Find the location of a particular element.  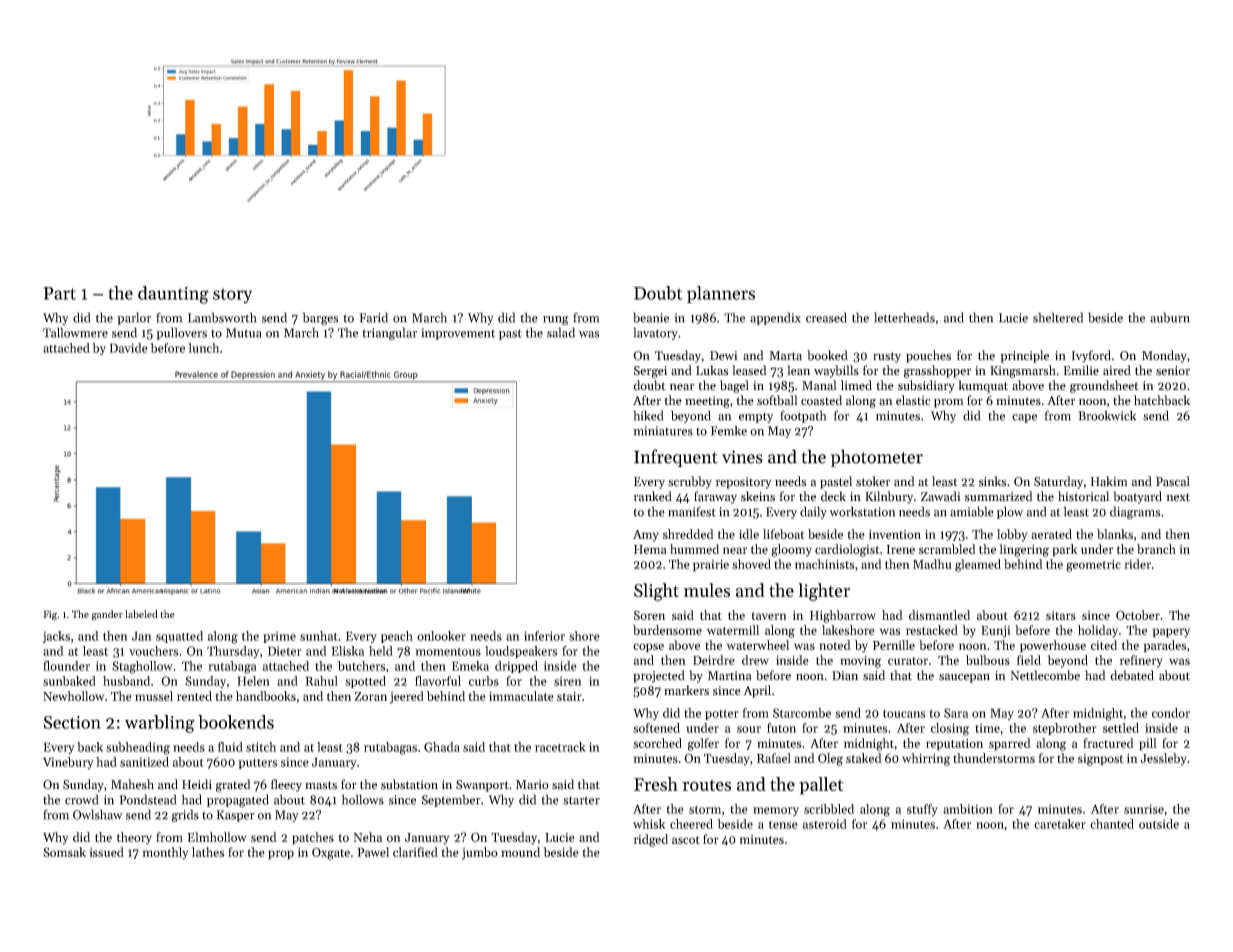

groundsheet is located at coordinates (1104, 386).
